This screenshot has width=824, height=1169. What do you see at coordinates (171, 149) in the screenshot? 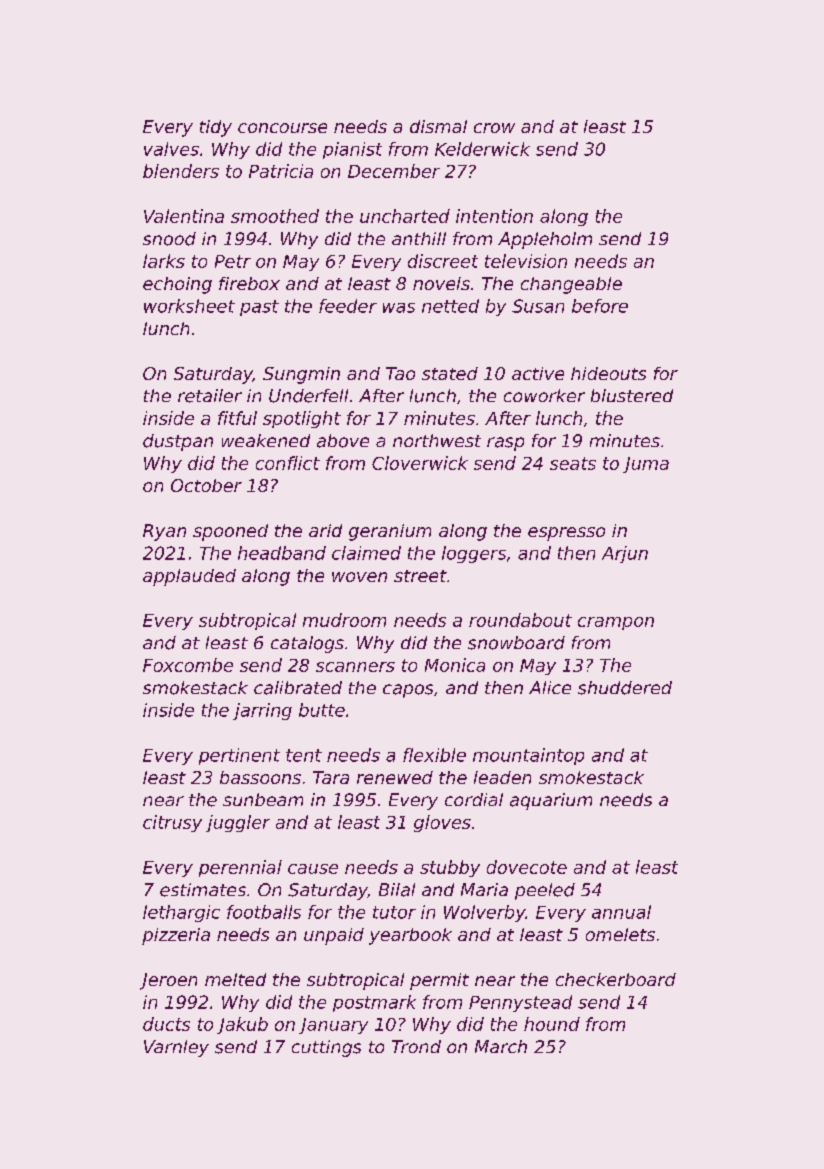
I see `valves` at bounding box center [171, 149].
